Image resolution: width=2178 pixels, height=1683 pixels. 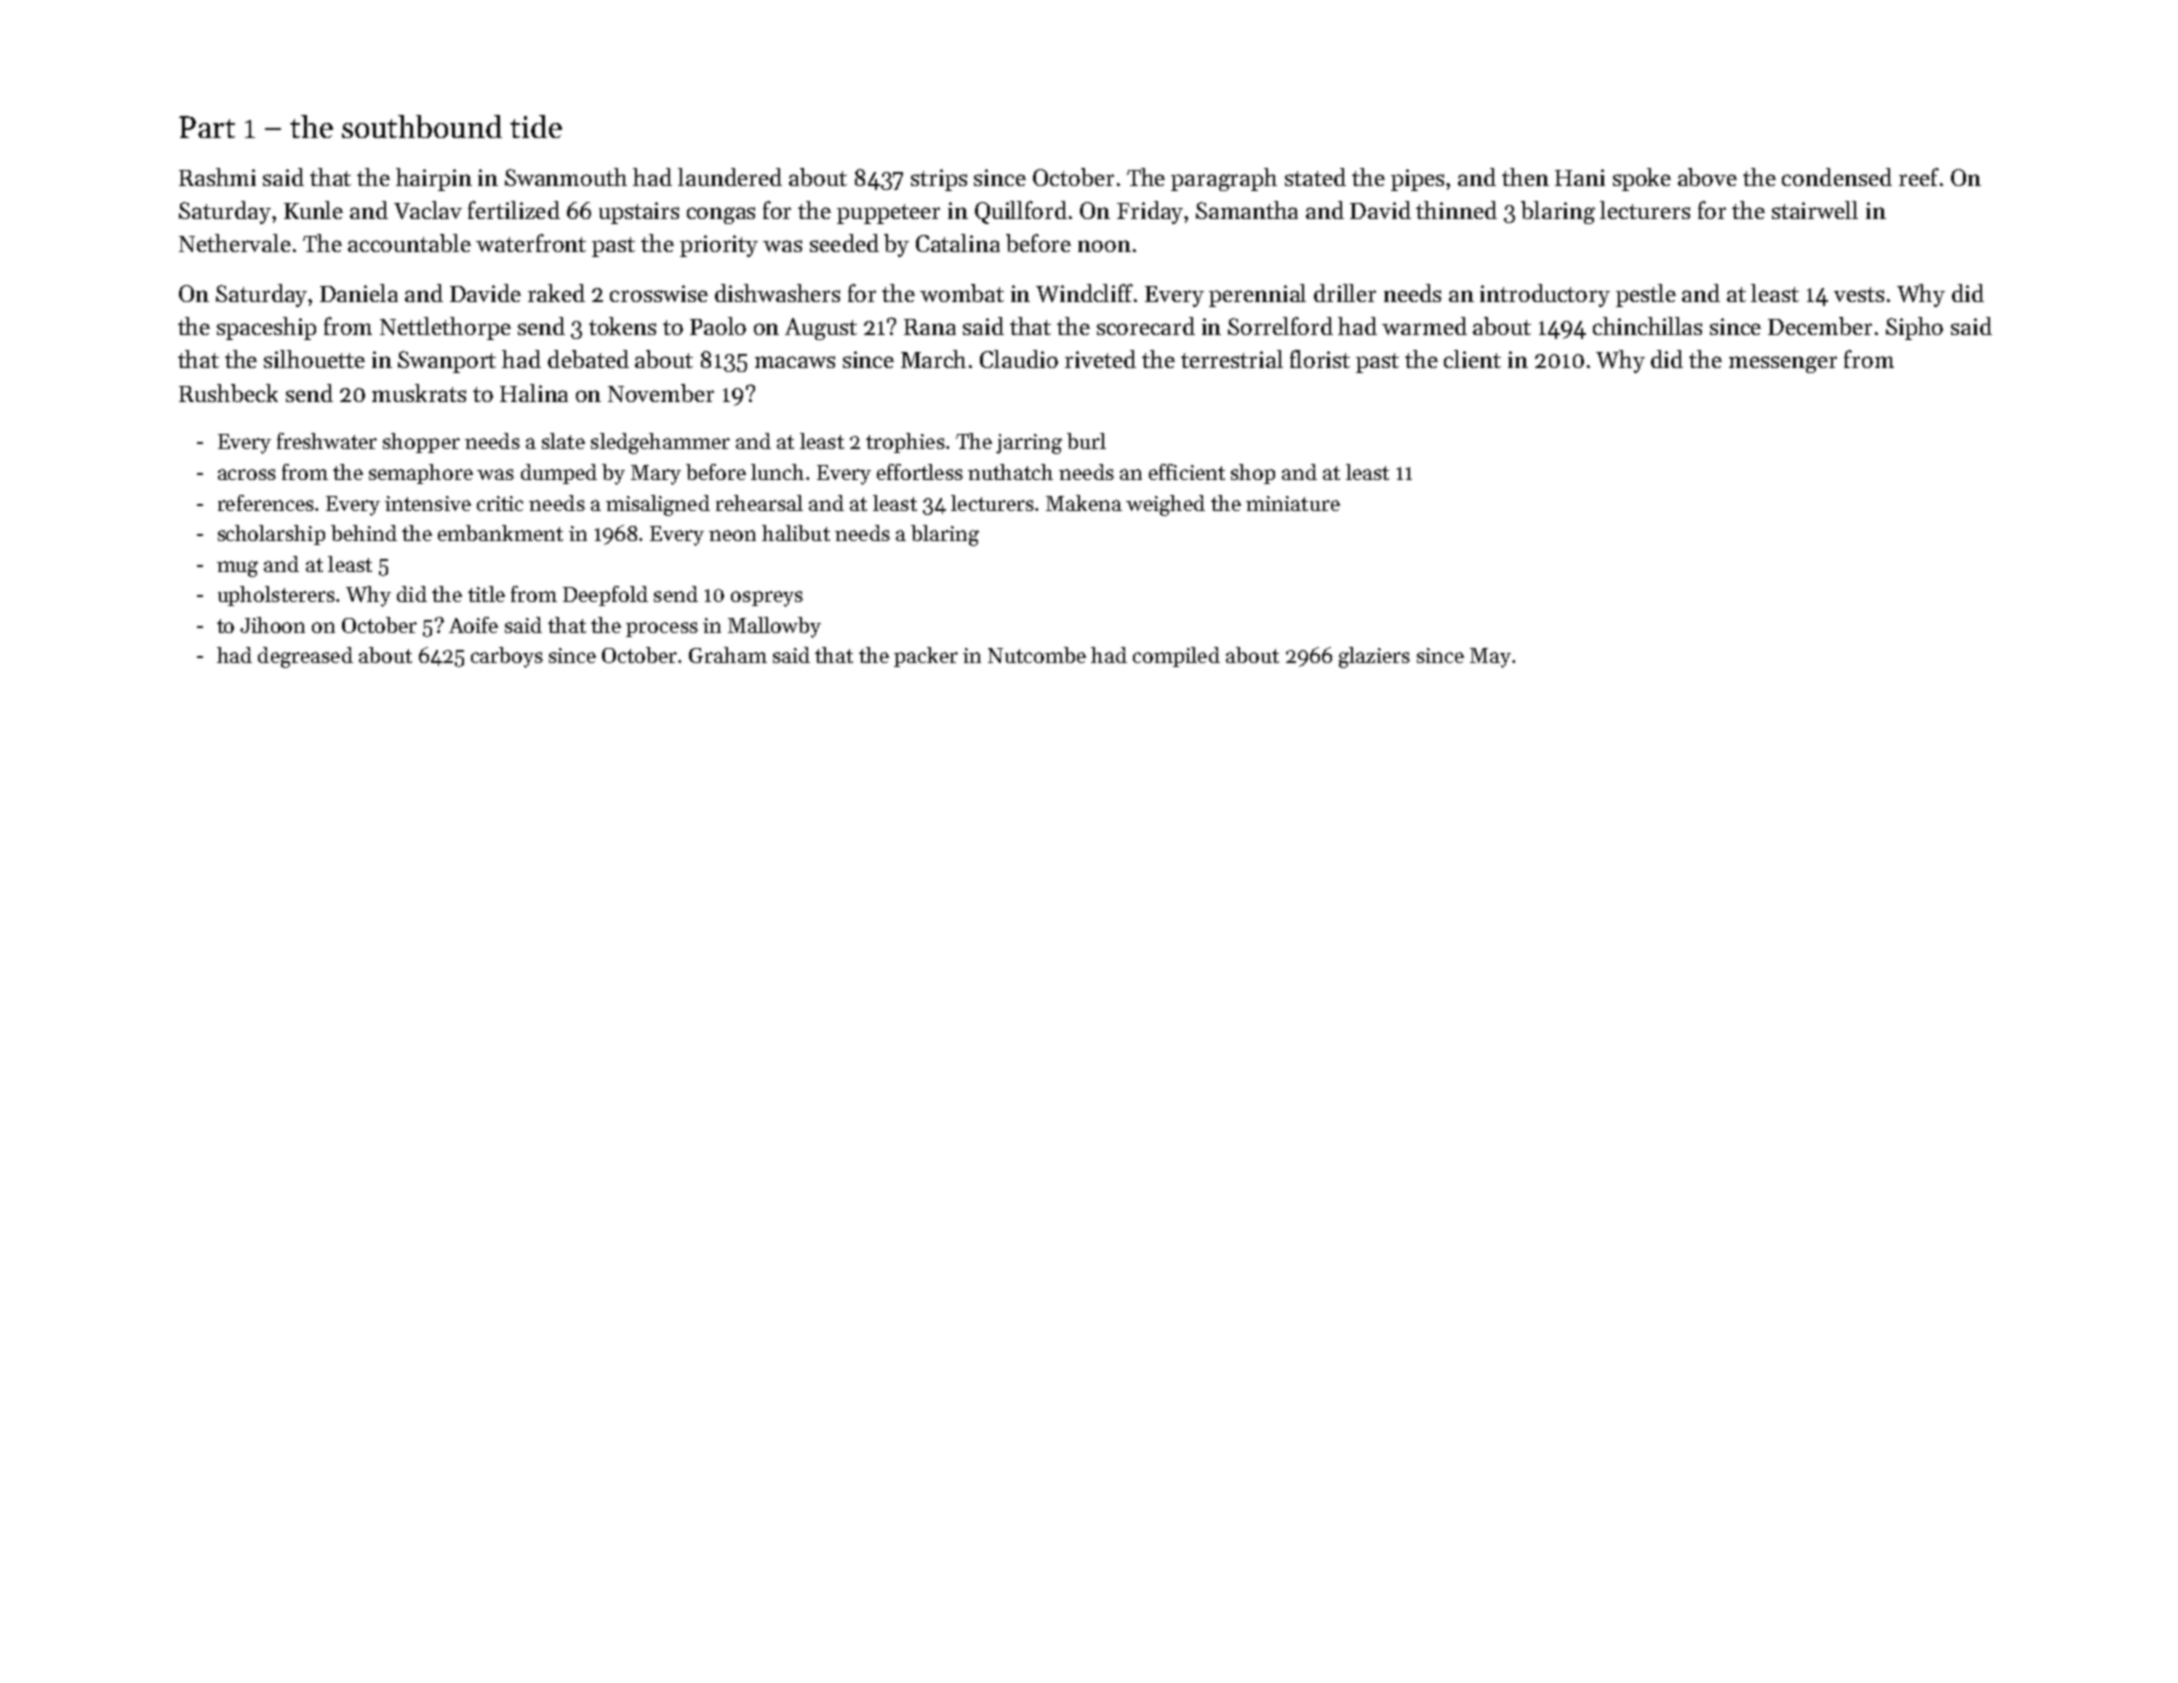 What do you see at coordinates (364, 533) in the screenshot?
I see `behind` at bounding box center [364, 533].
